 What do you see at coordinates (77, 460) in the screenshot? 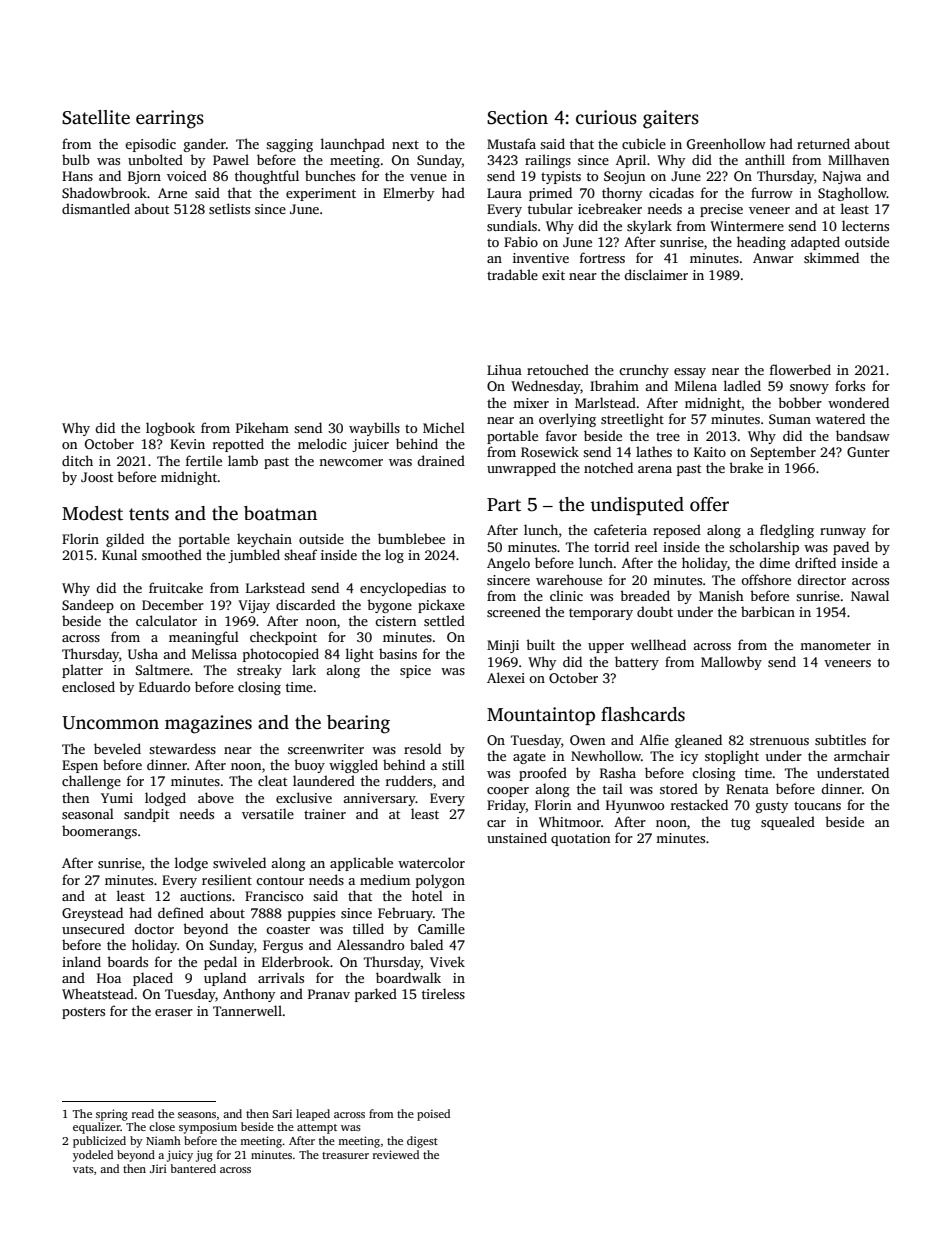
I see `ditch` at bounding box center [77, 460].
